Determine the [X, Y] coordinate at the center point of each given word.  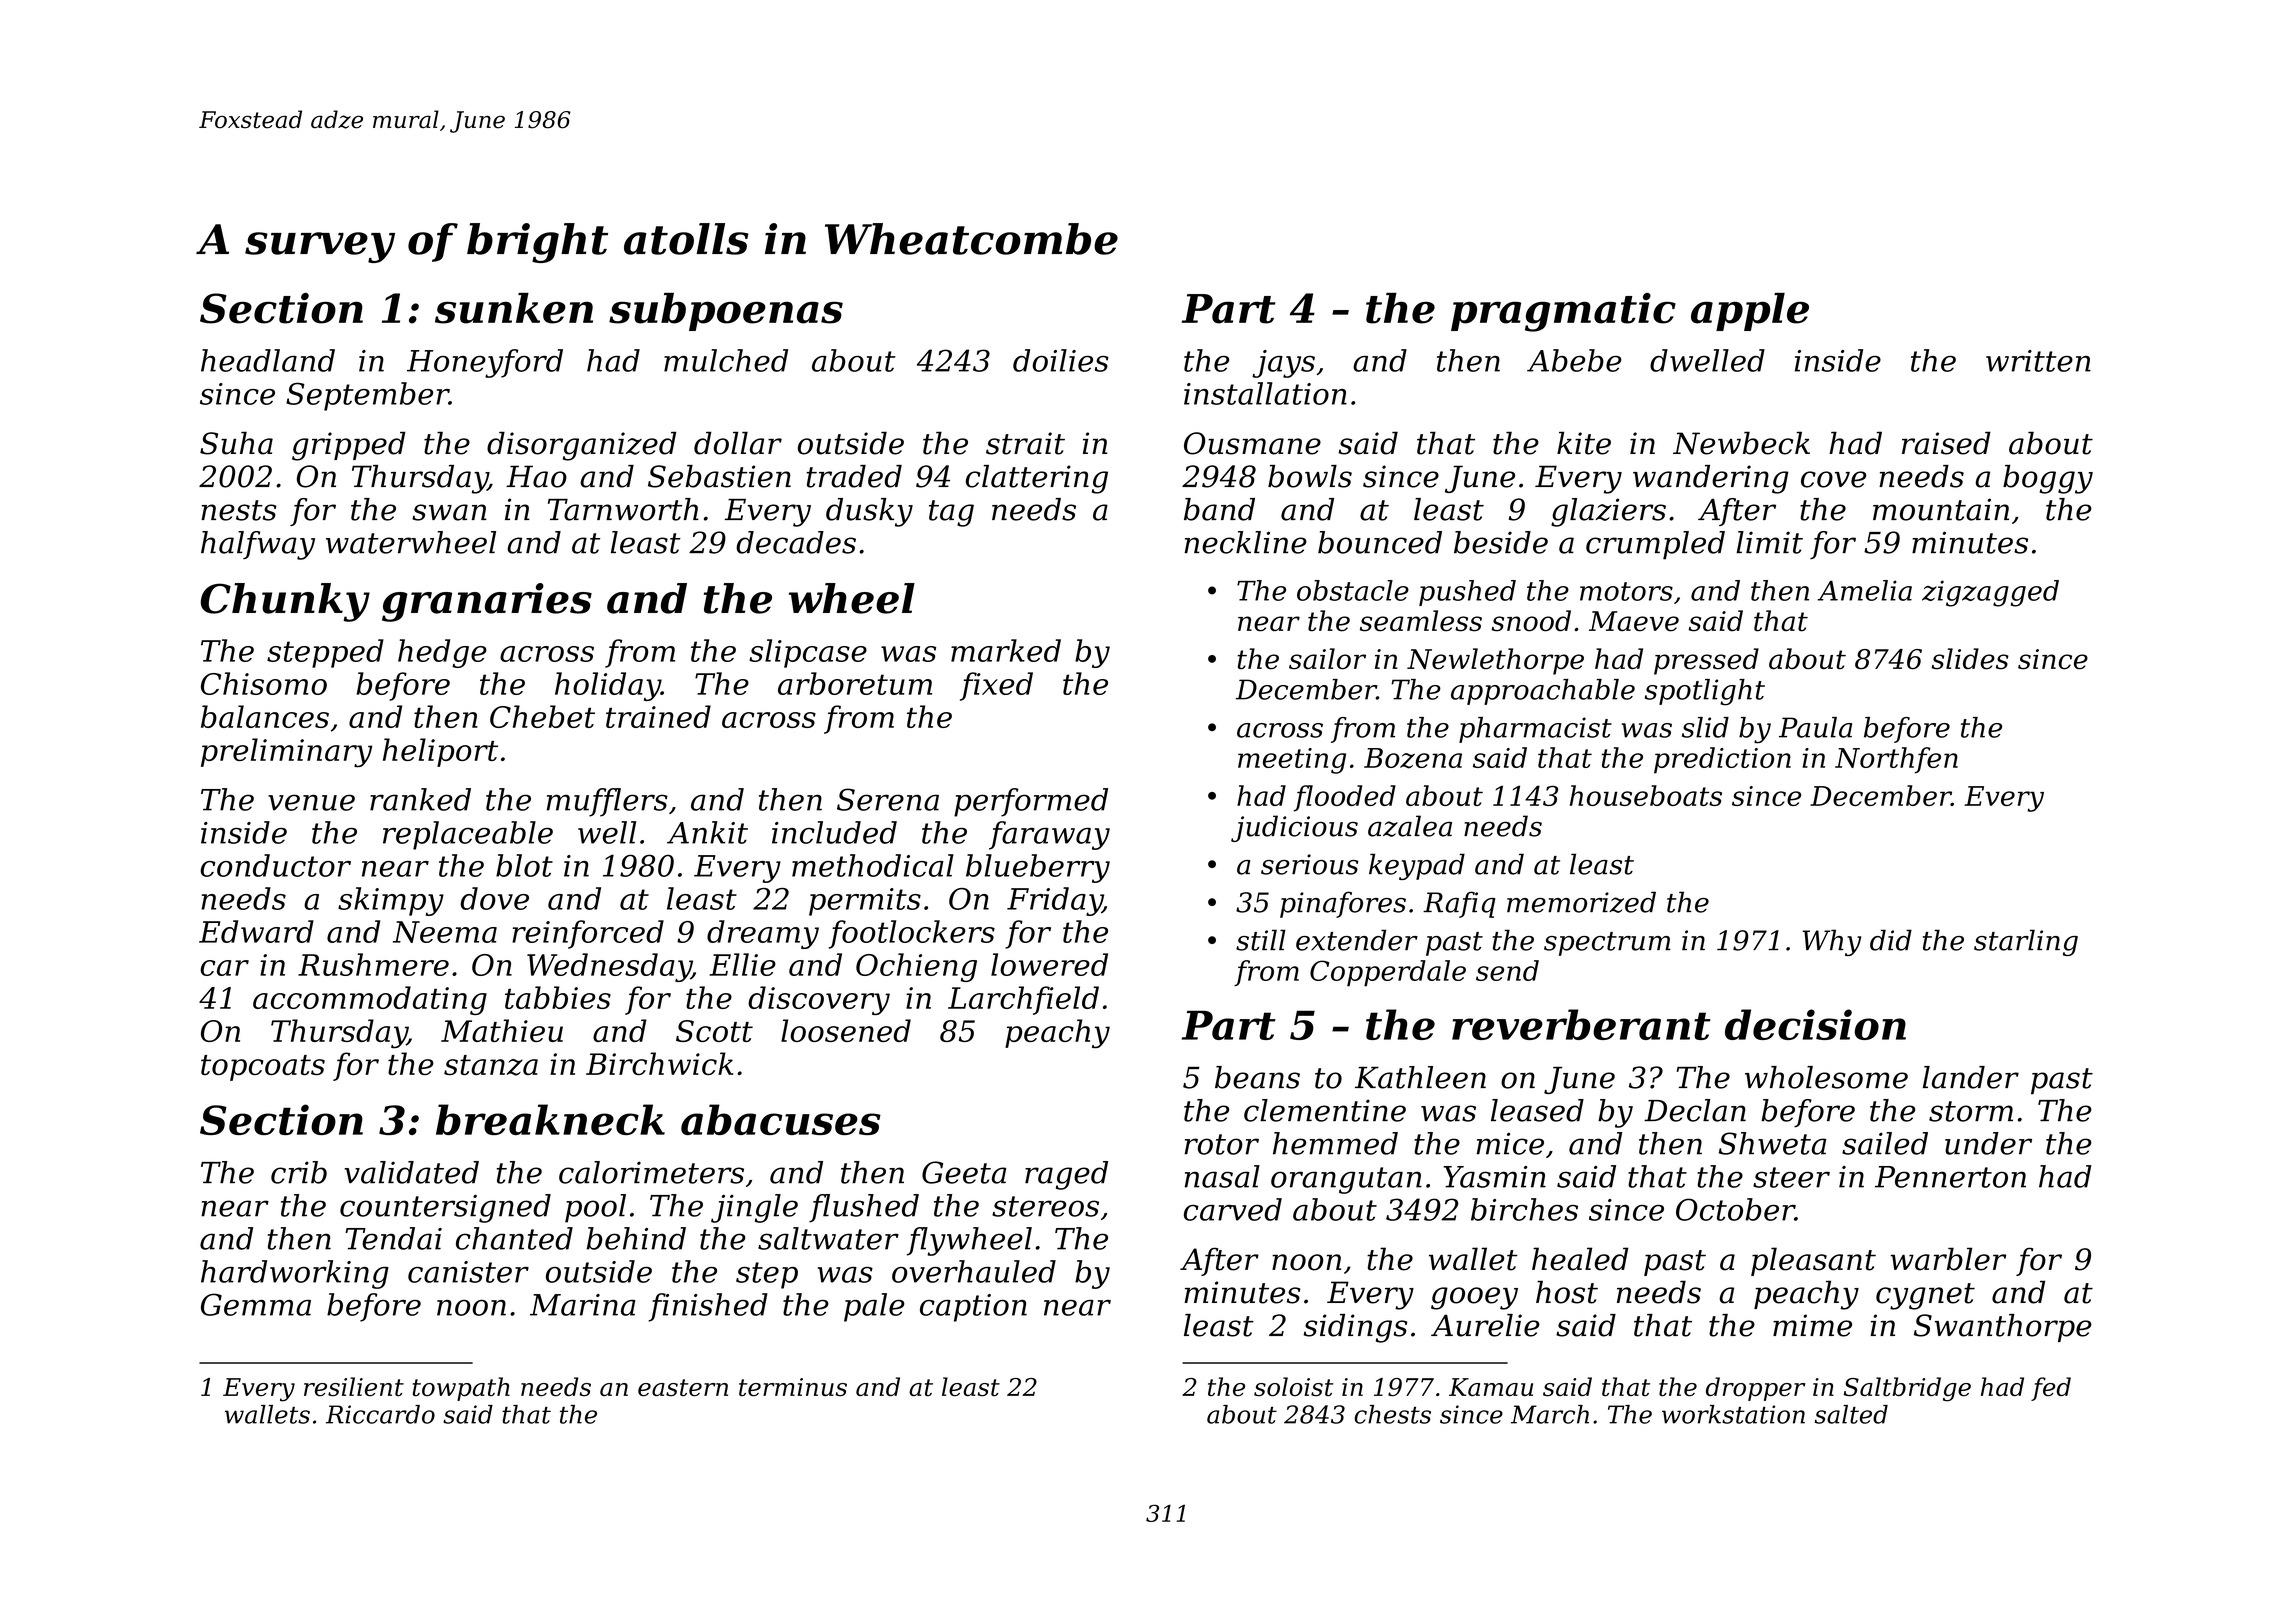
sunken [514, 308]
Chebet [542, 716]
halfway [258, 545]
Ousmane [1252, 443]
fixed [996, 686]
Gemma [256, 1304]
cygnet [1925, 1296]
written [2038, 361]
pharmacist [1535, 730]
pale [874, 1307]
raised [1946, 443]
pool [595, 1208]
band [1219, 509]
